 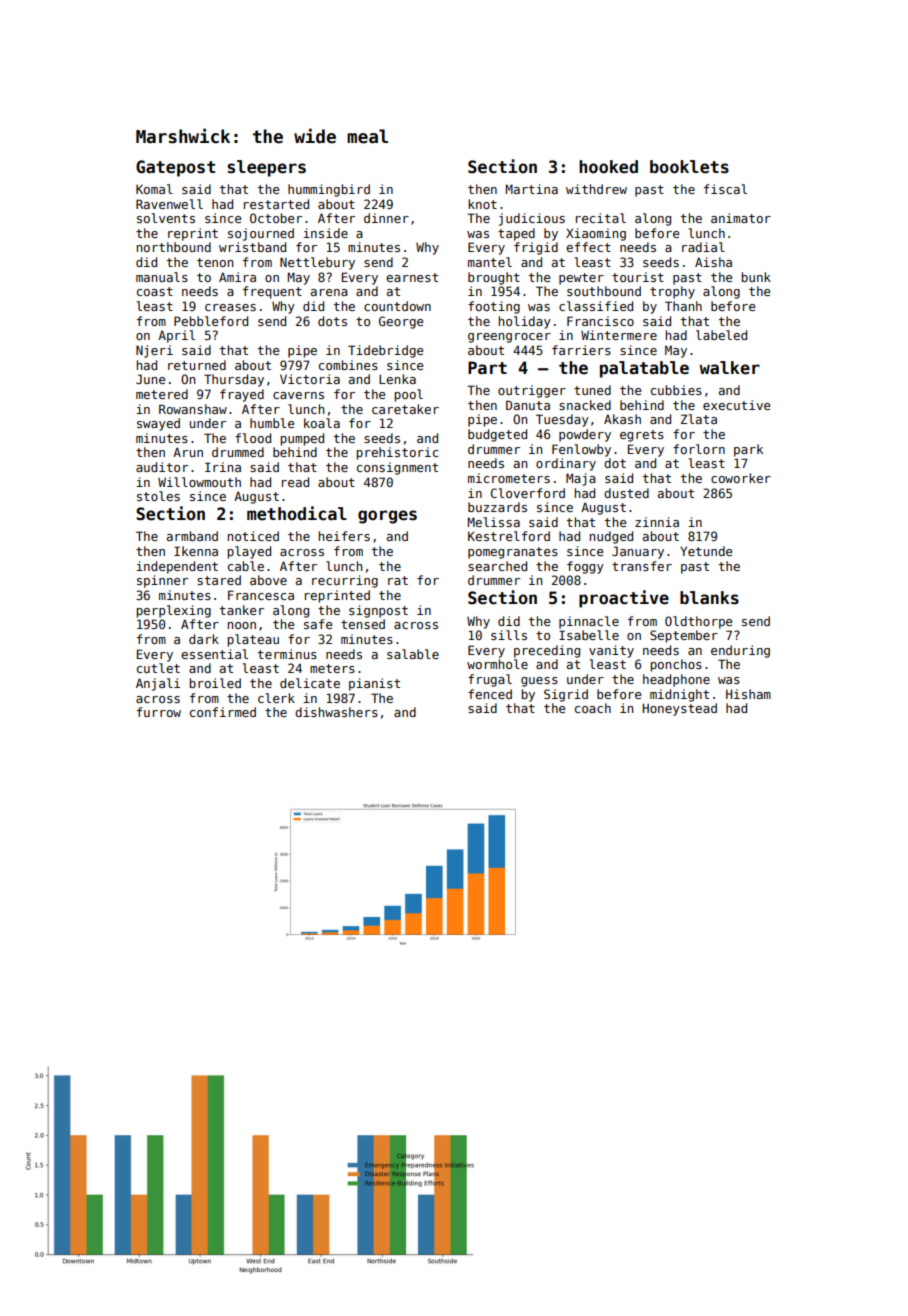 I want to click on Honeystead, so click(x=680, y=709).
